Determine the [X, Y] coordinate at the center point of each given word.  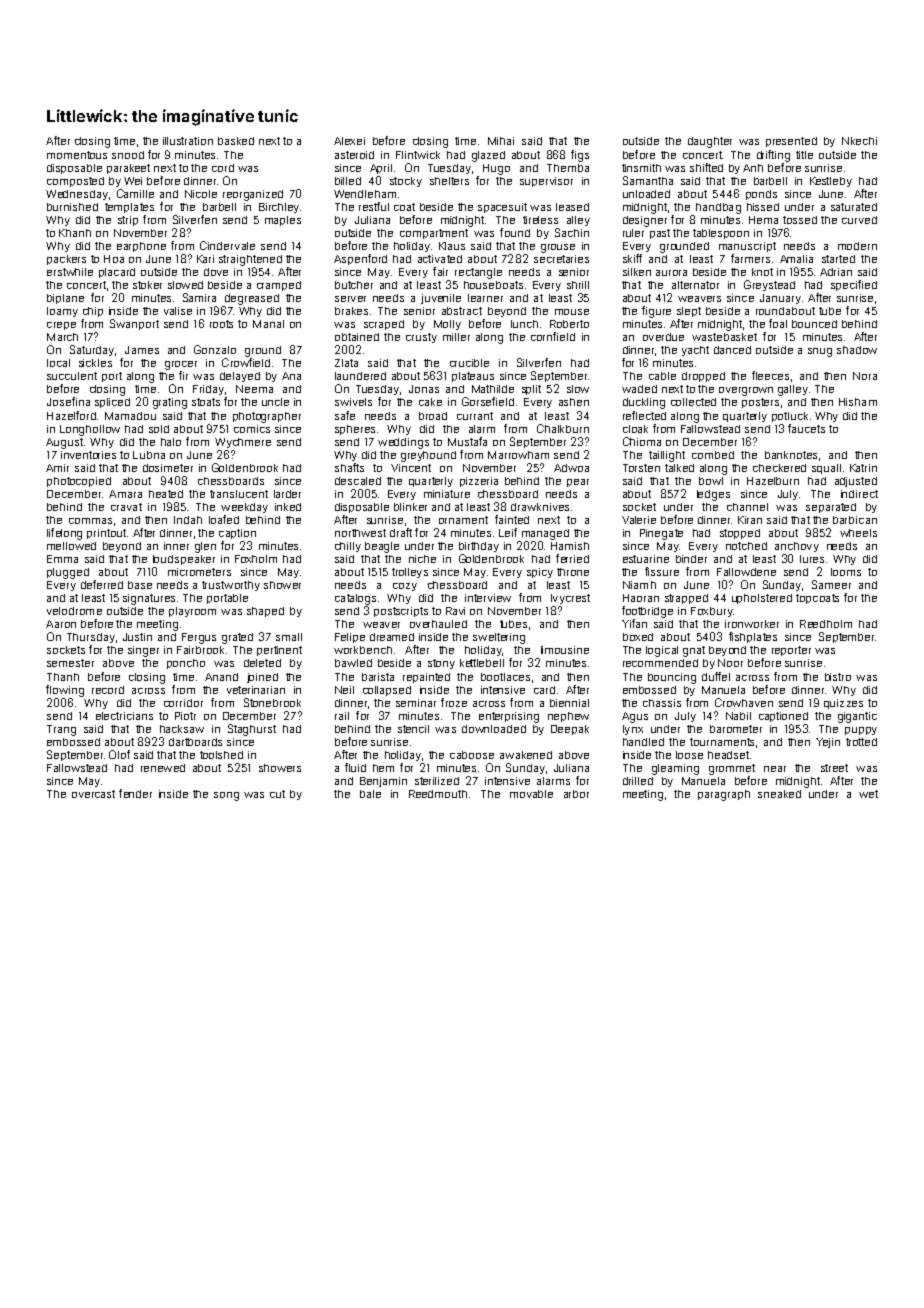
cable [662, 376]
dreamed [392, 637]
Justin [137, 637]
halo [171, 442]
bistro [838, 677]
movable [531, 794]
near [775, 769]
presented [791, 142]
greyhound [428, 456]
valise [178, 311]
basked [236, 141]
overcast [93, 794]
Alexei [349, 141]
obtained [357, 337]
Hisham [858, 402]
